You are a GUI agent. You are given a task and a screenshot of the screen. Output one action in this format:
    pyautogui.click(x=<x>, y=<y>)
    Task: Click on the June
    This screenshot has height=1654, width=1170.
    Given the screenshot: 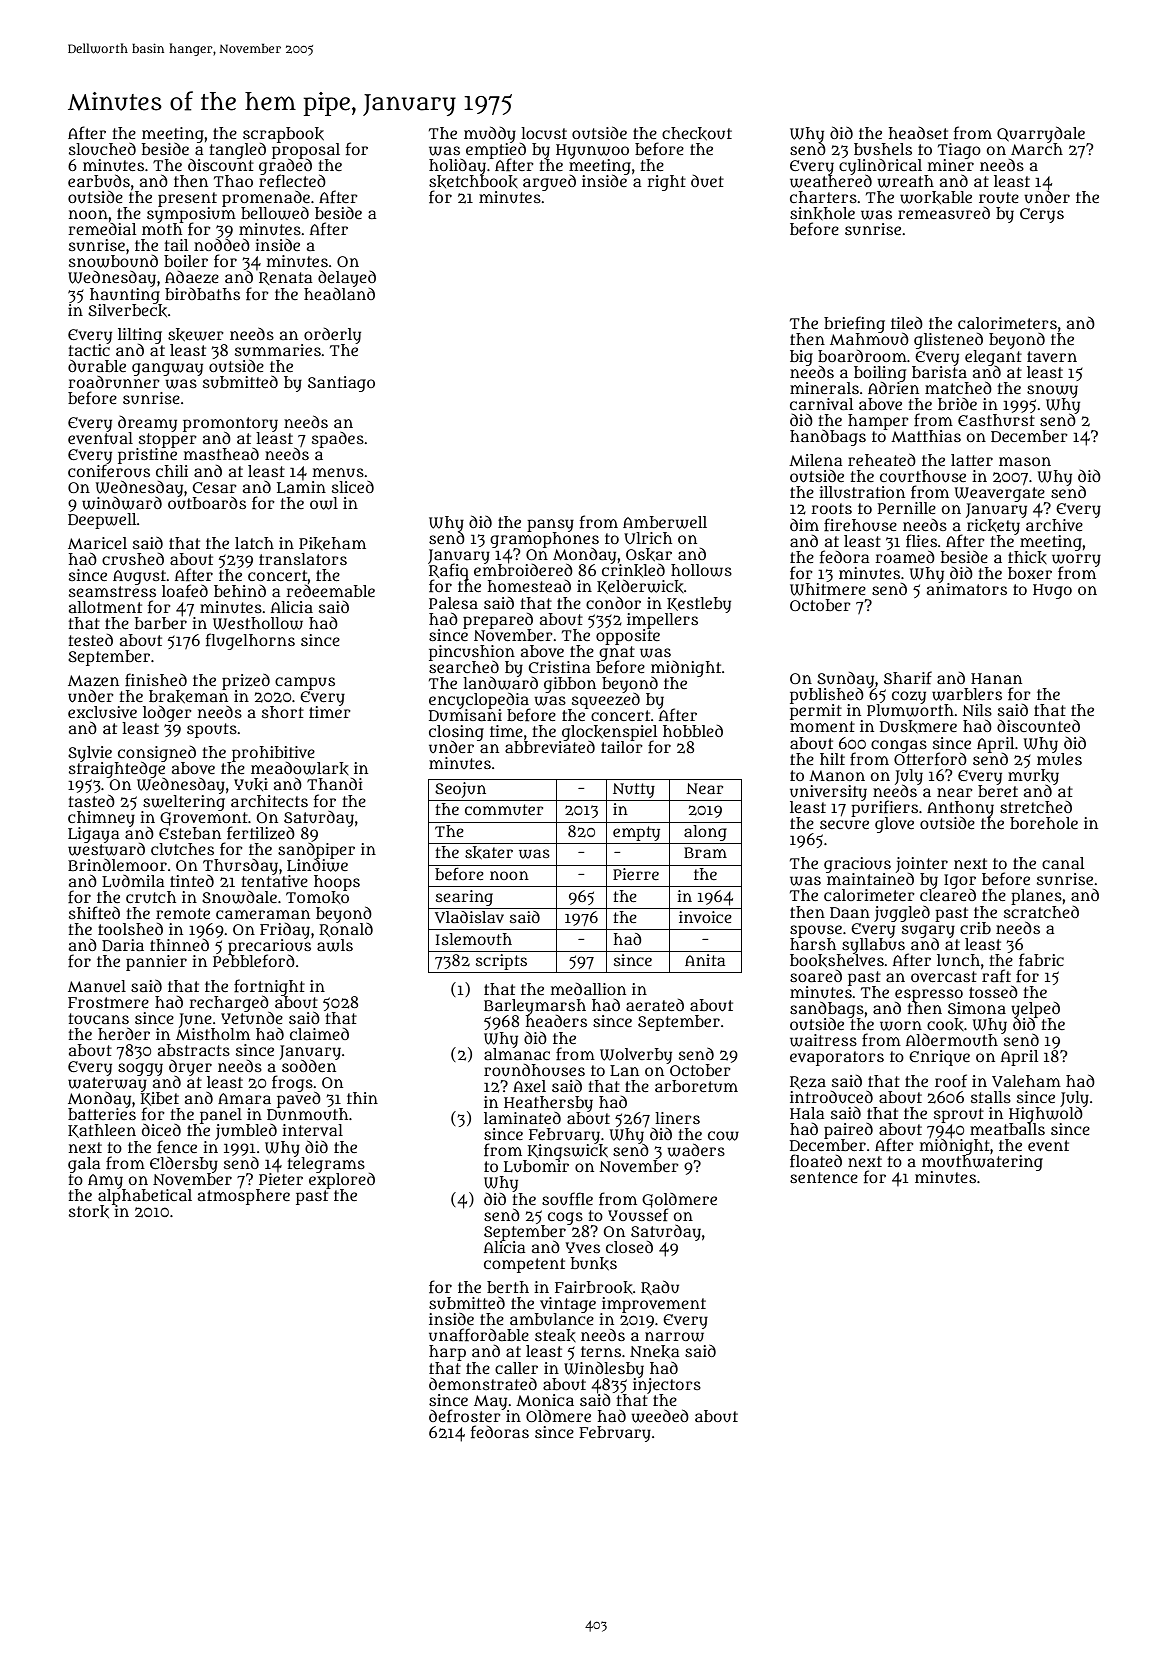 What is the action you would take?
    pyautogui.click(x=195, y=1020)
